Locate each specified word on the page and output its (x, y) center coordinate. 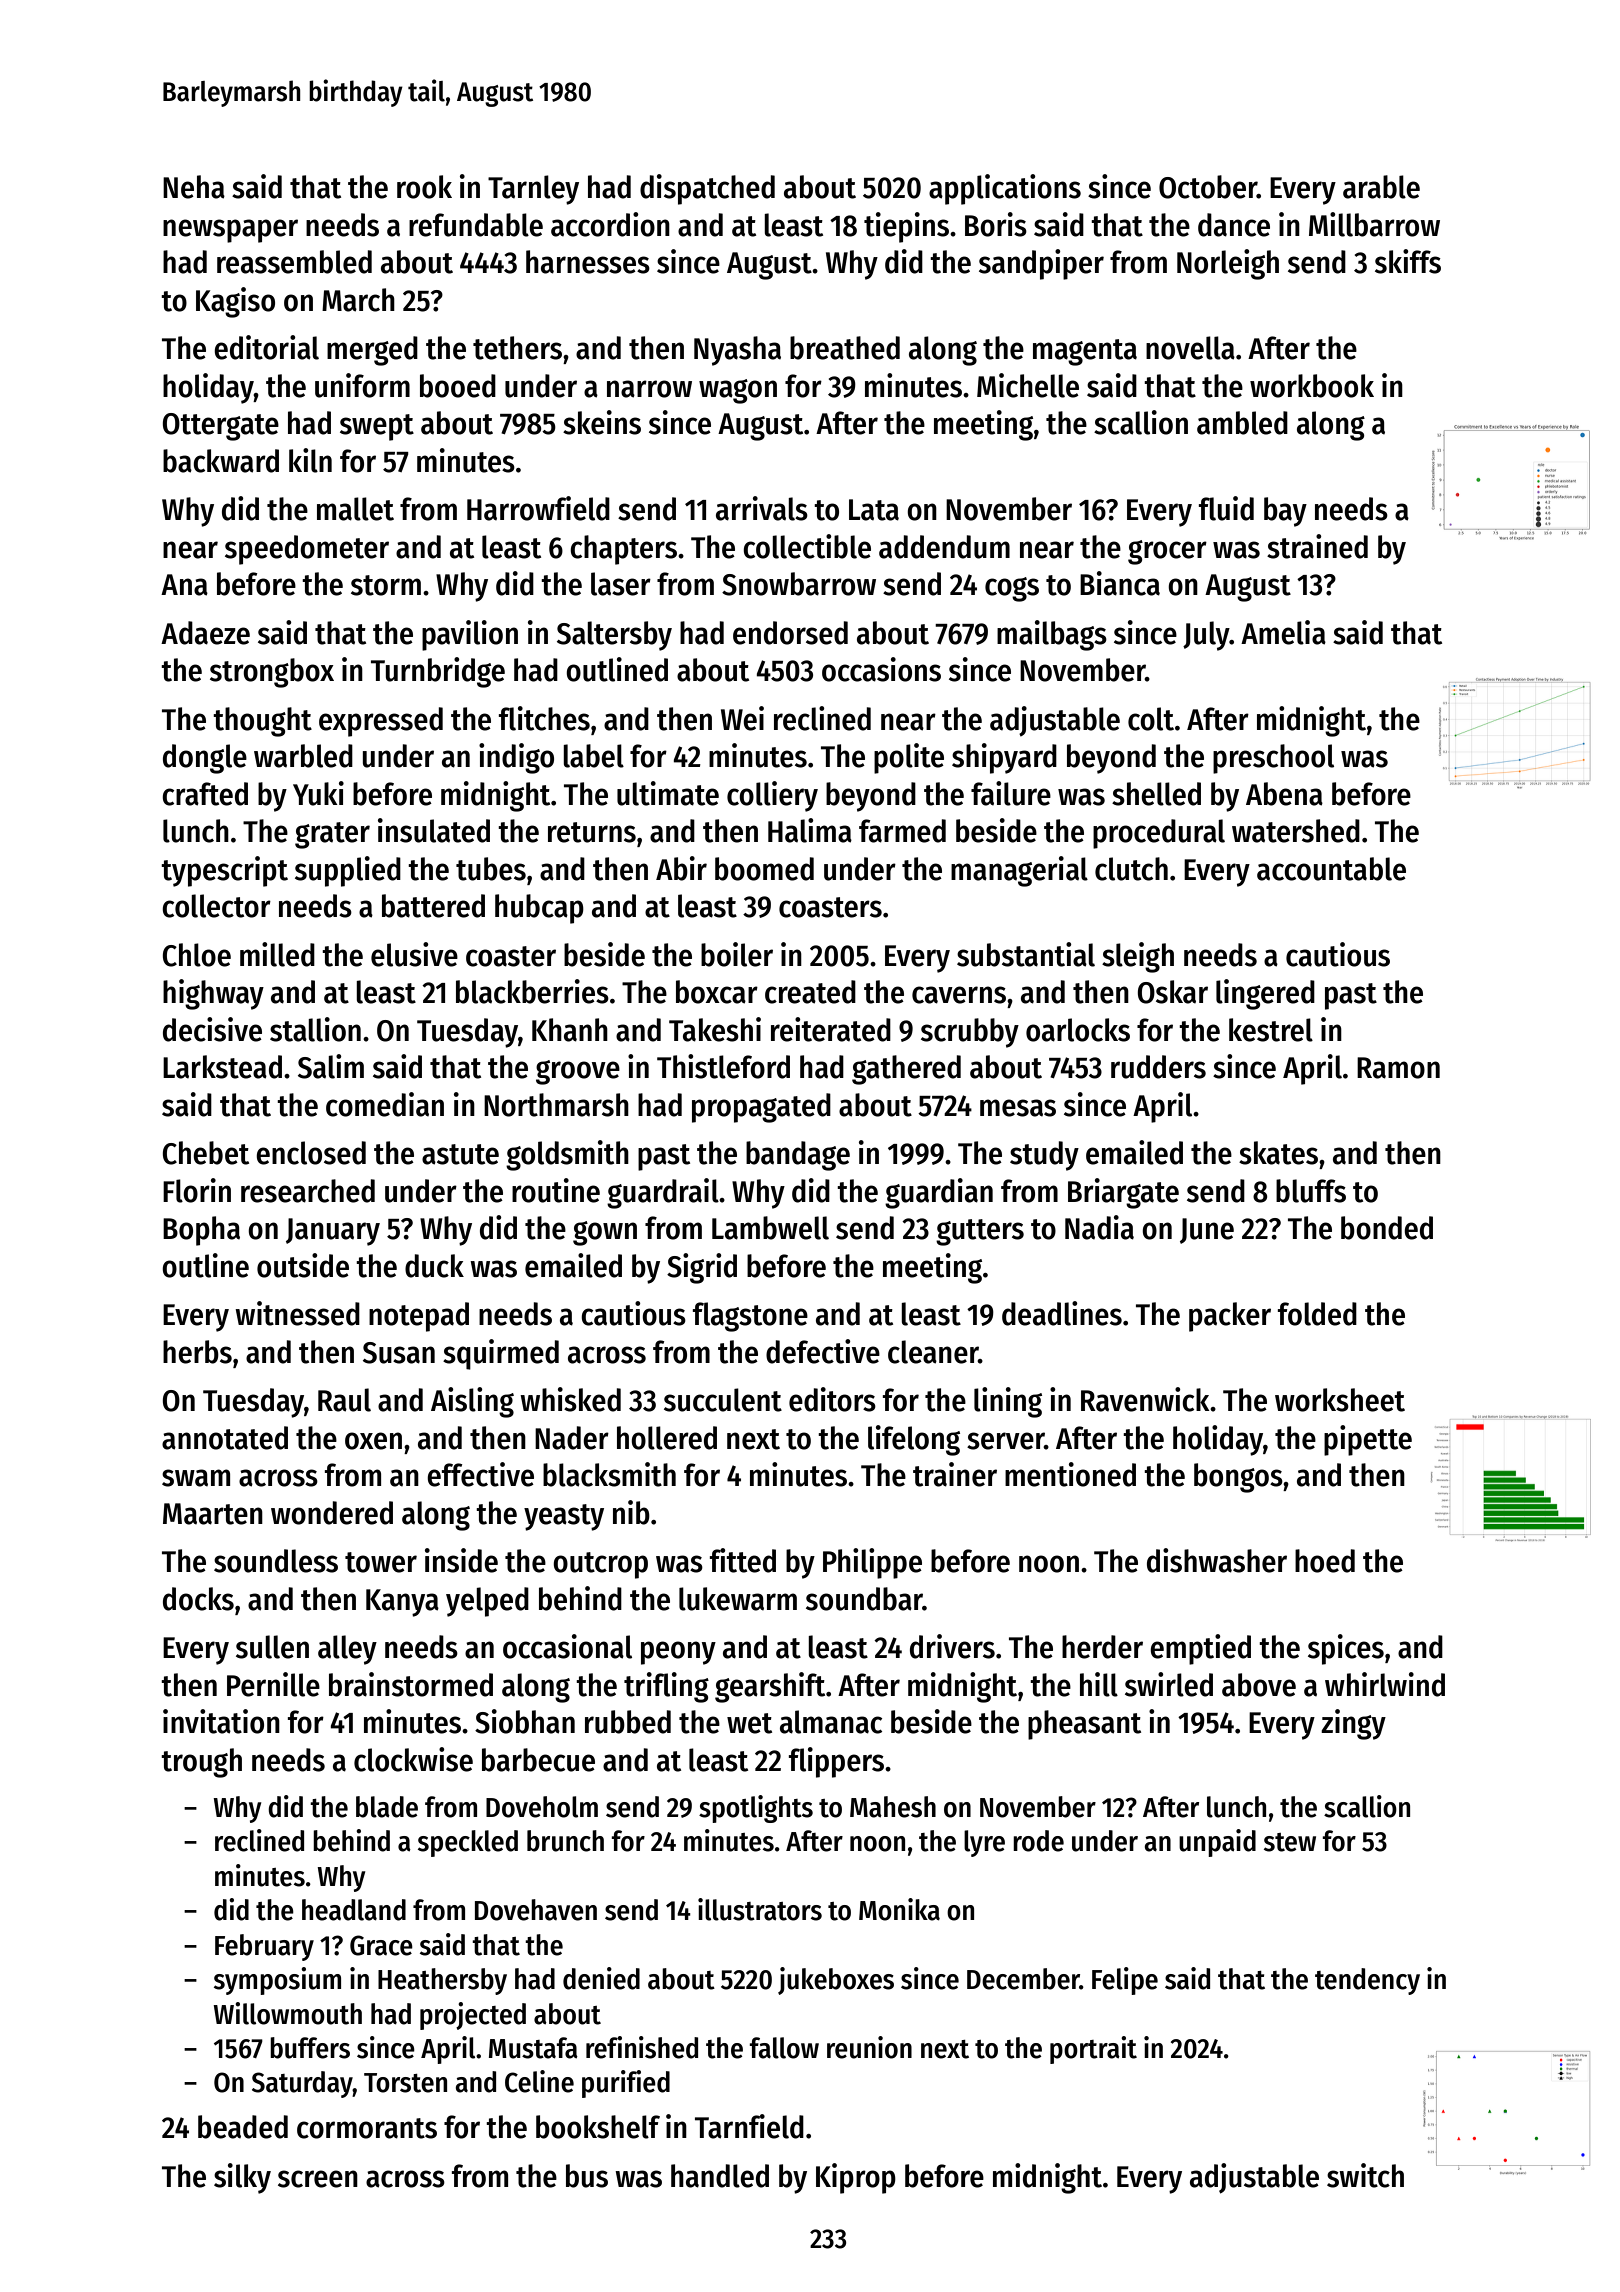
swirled (1169, 1684)
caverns (959, 995)
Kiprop (856, 2178)
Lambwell (770, 1228)
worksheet (1340, 1400)
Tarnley (533, 190)
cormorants (367, 2128)
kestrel (1271, 1030)
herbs (197, 1352)
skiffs (1408, 261)
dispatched (707, 189)
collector (216, 906)
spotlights (756, 1809)
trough (201, 1763)
